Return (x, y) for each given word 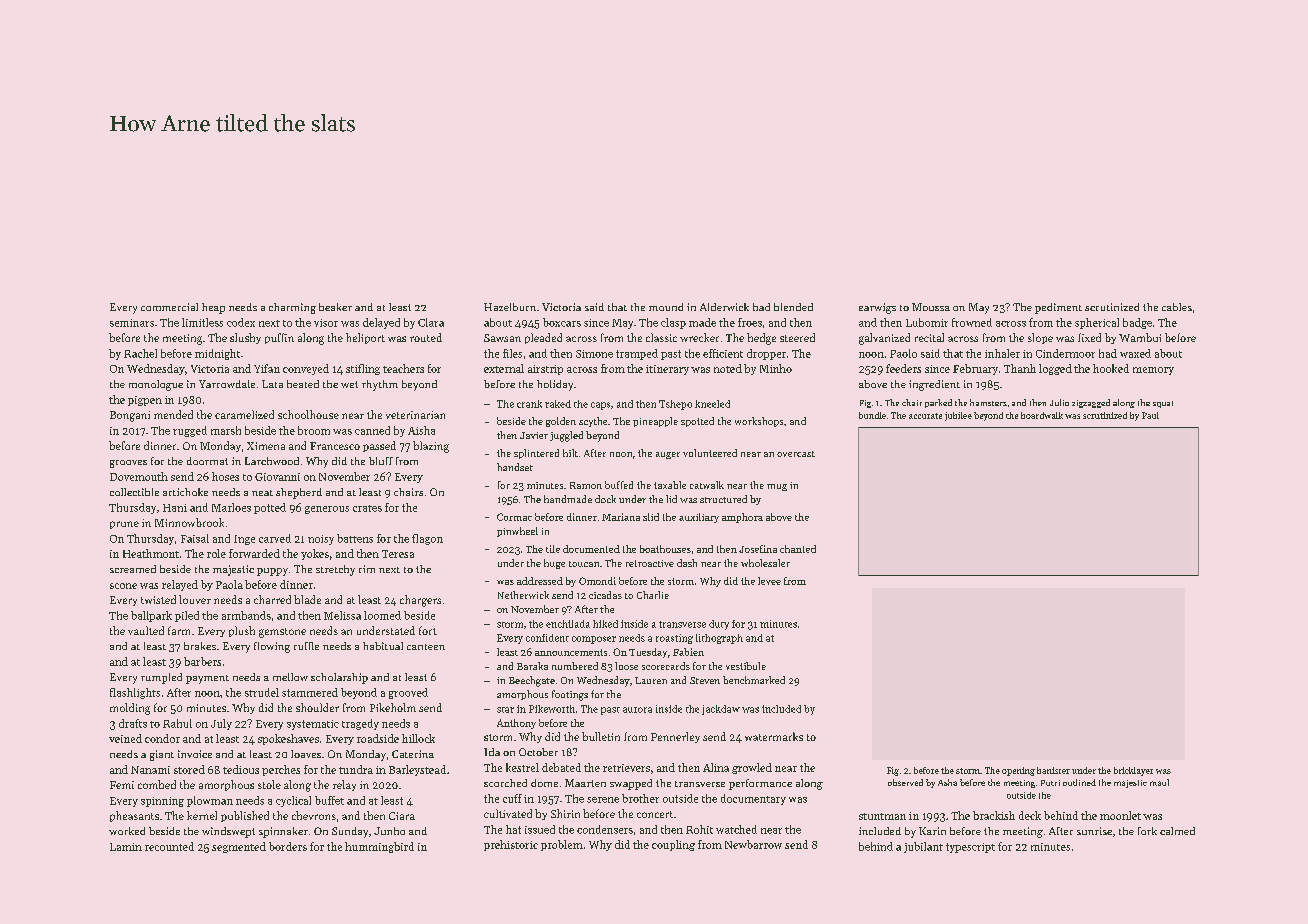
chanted (798, 549)
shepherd (299, 493)
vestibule (746, 666)
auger (668, 455)
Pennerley (675, 737)
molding (130, 709)
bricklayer (1133, 771)
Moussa (931, 307)
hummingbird (379, 847)
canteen (426, 647)
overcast (796, 454)
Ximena (266, 446)
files (512, 353)
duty (719, 625)
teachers (403, 368)
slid (651, 517)
